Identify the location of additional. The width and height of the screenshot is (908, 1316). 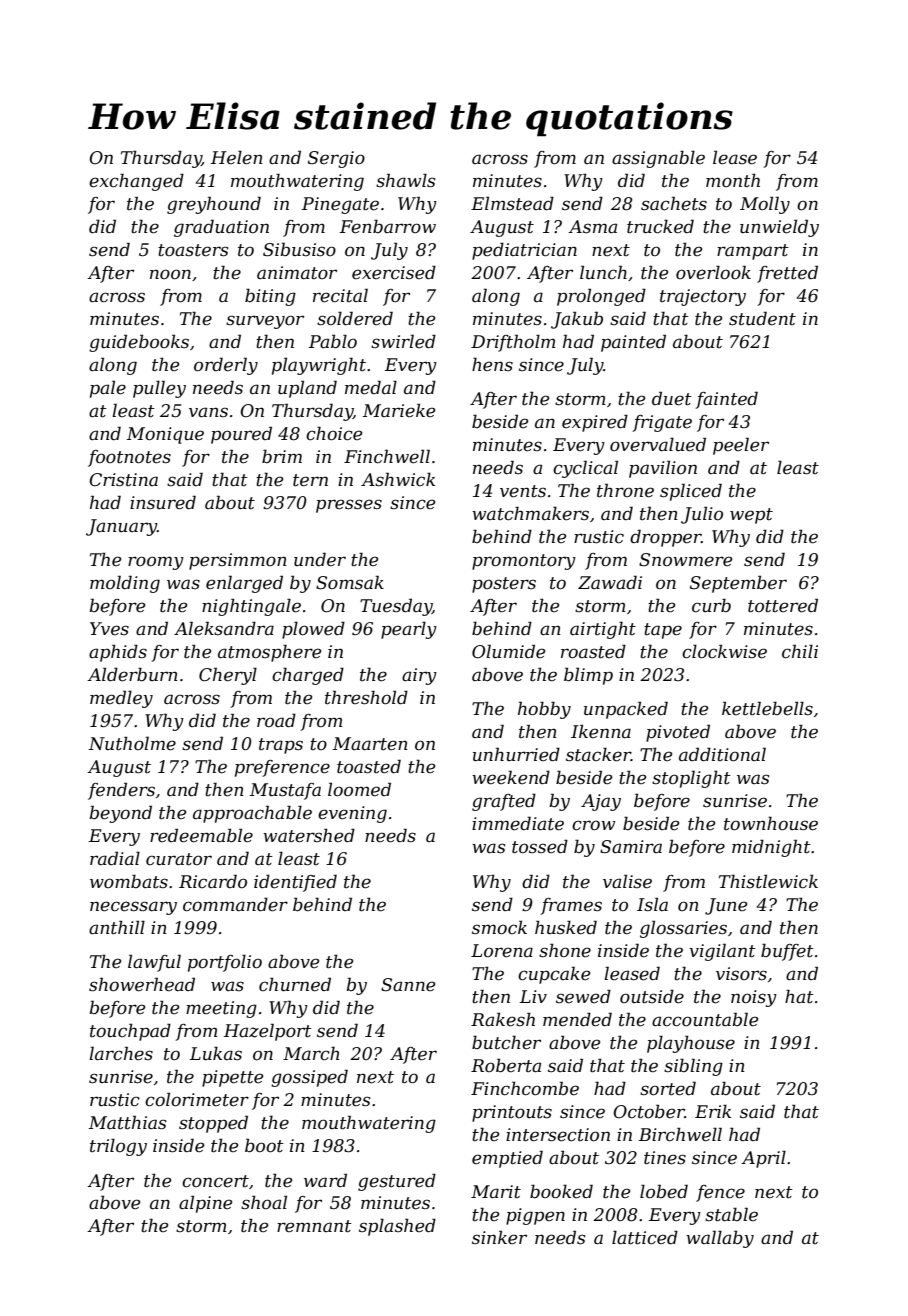
(722, 754).
